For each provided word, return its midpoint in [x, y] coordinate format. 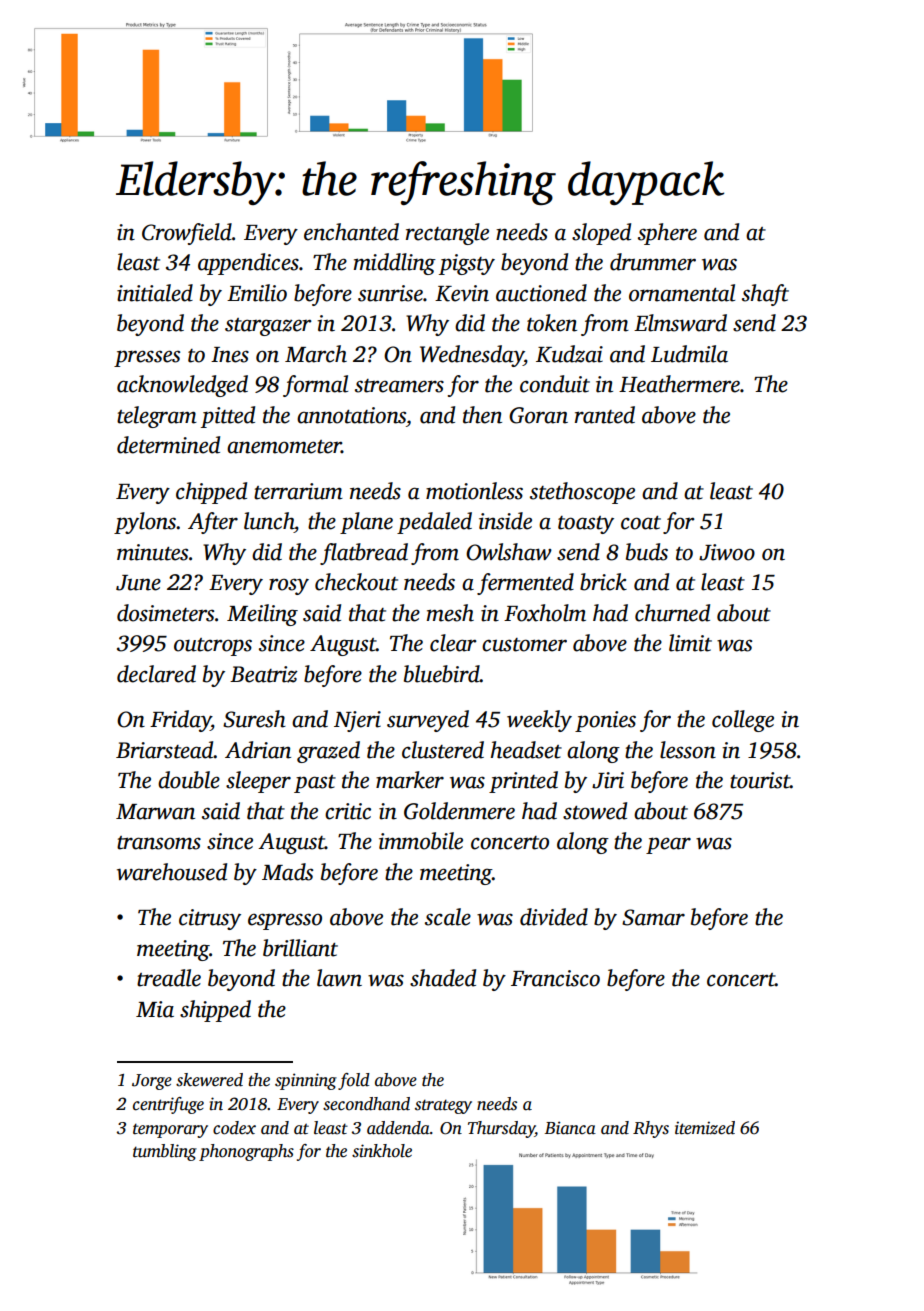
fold [354, 1081]
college [743, 721]
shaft [765, 295]
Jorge [152, 1082]
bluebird [442, 674]
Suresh [254, 719]
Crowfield [187, 234]
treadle [169, 978]
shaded [443, 978]
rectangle [447, 234]
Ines [230, 355]
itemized [705, 1128]
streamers [399, 386]
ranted [605, 415]
